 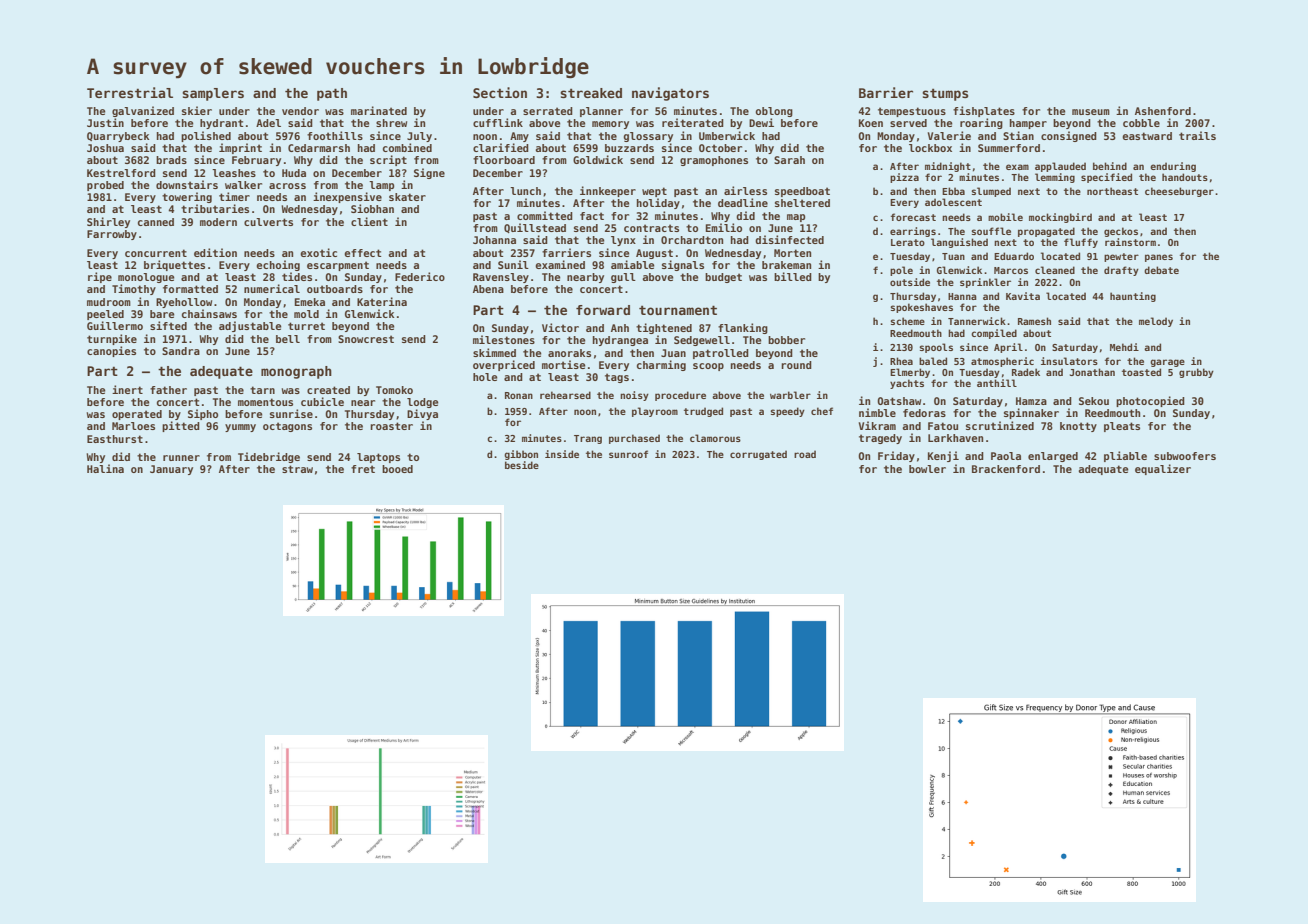 I want to click on cubicle, so click(x=322, y=401).
